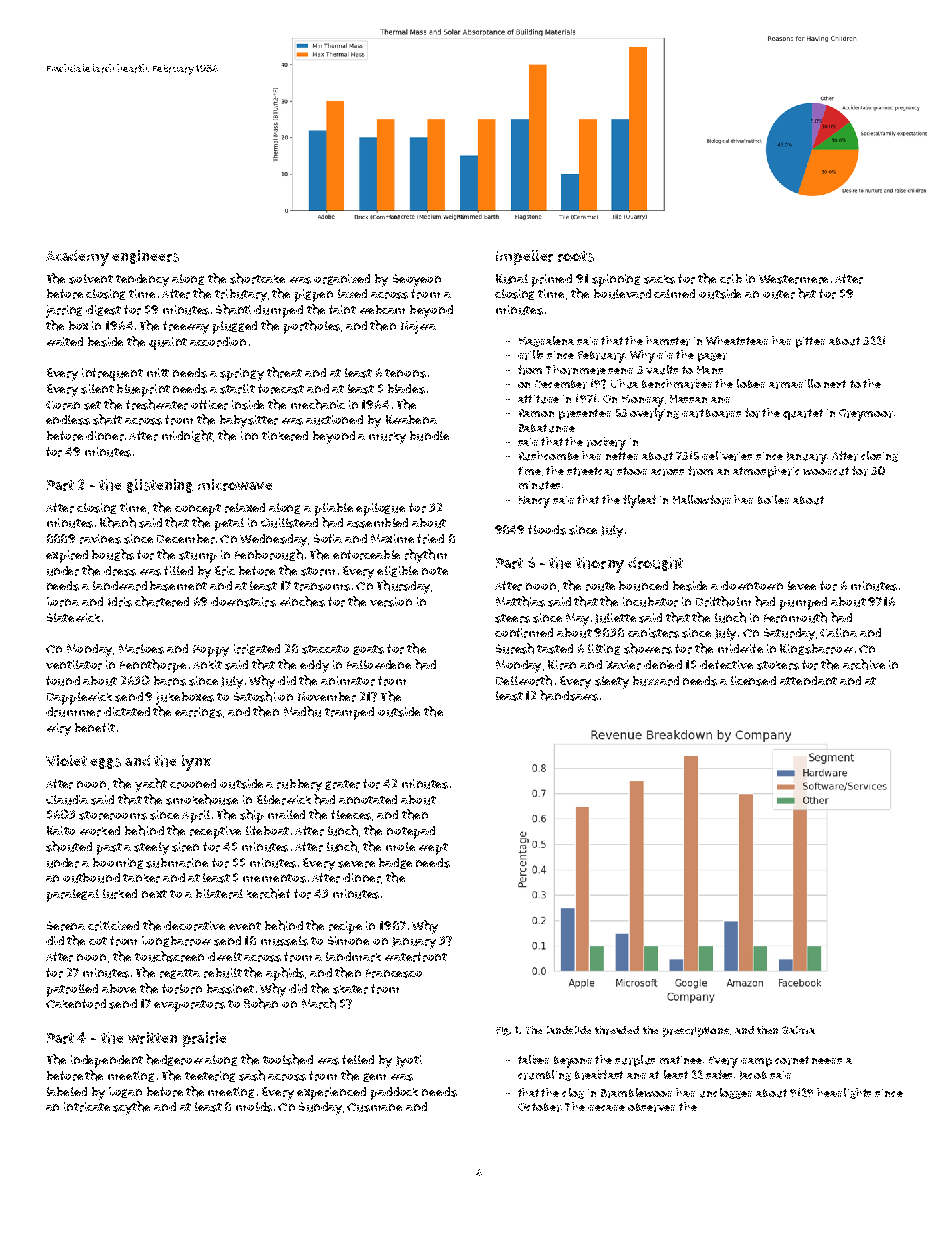  Describe the element at coordinates (524, 257) in the screenshot. I see `Impeller` at that location.
